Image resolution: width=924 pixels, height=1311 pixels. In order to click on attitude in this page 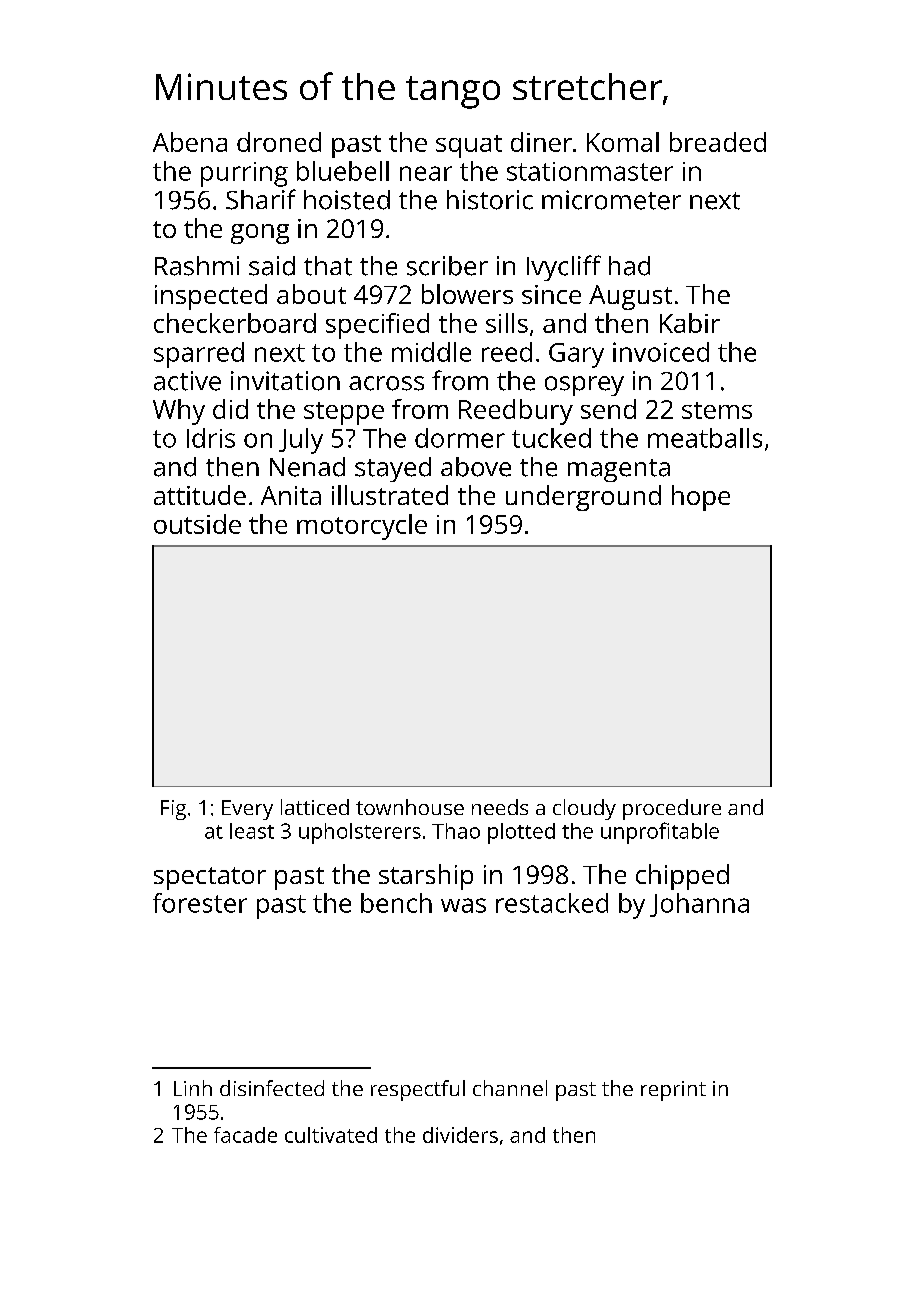, I will do `click(200, 495)`.
